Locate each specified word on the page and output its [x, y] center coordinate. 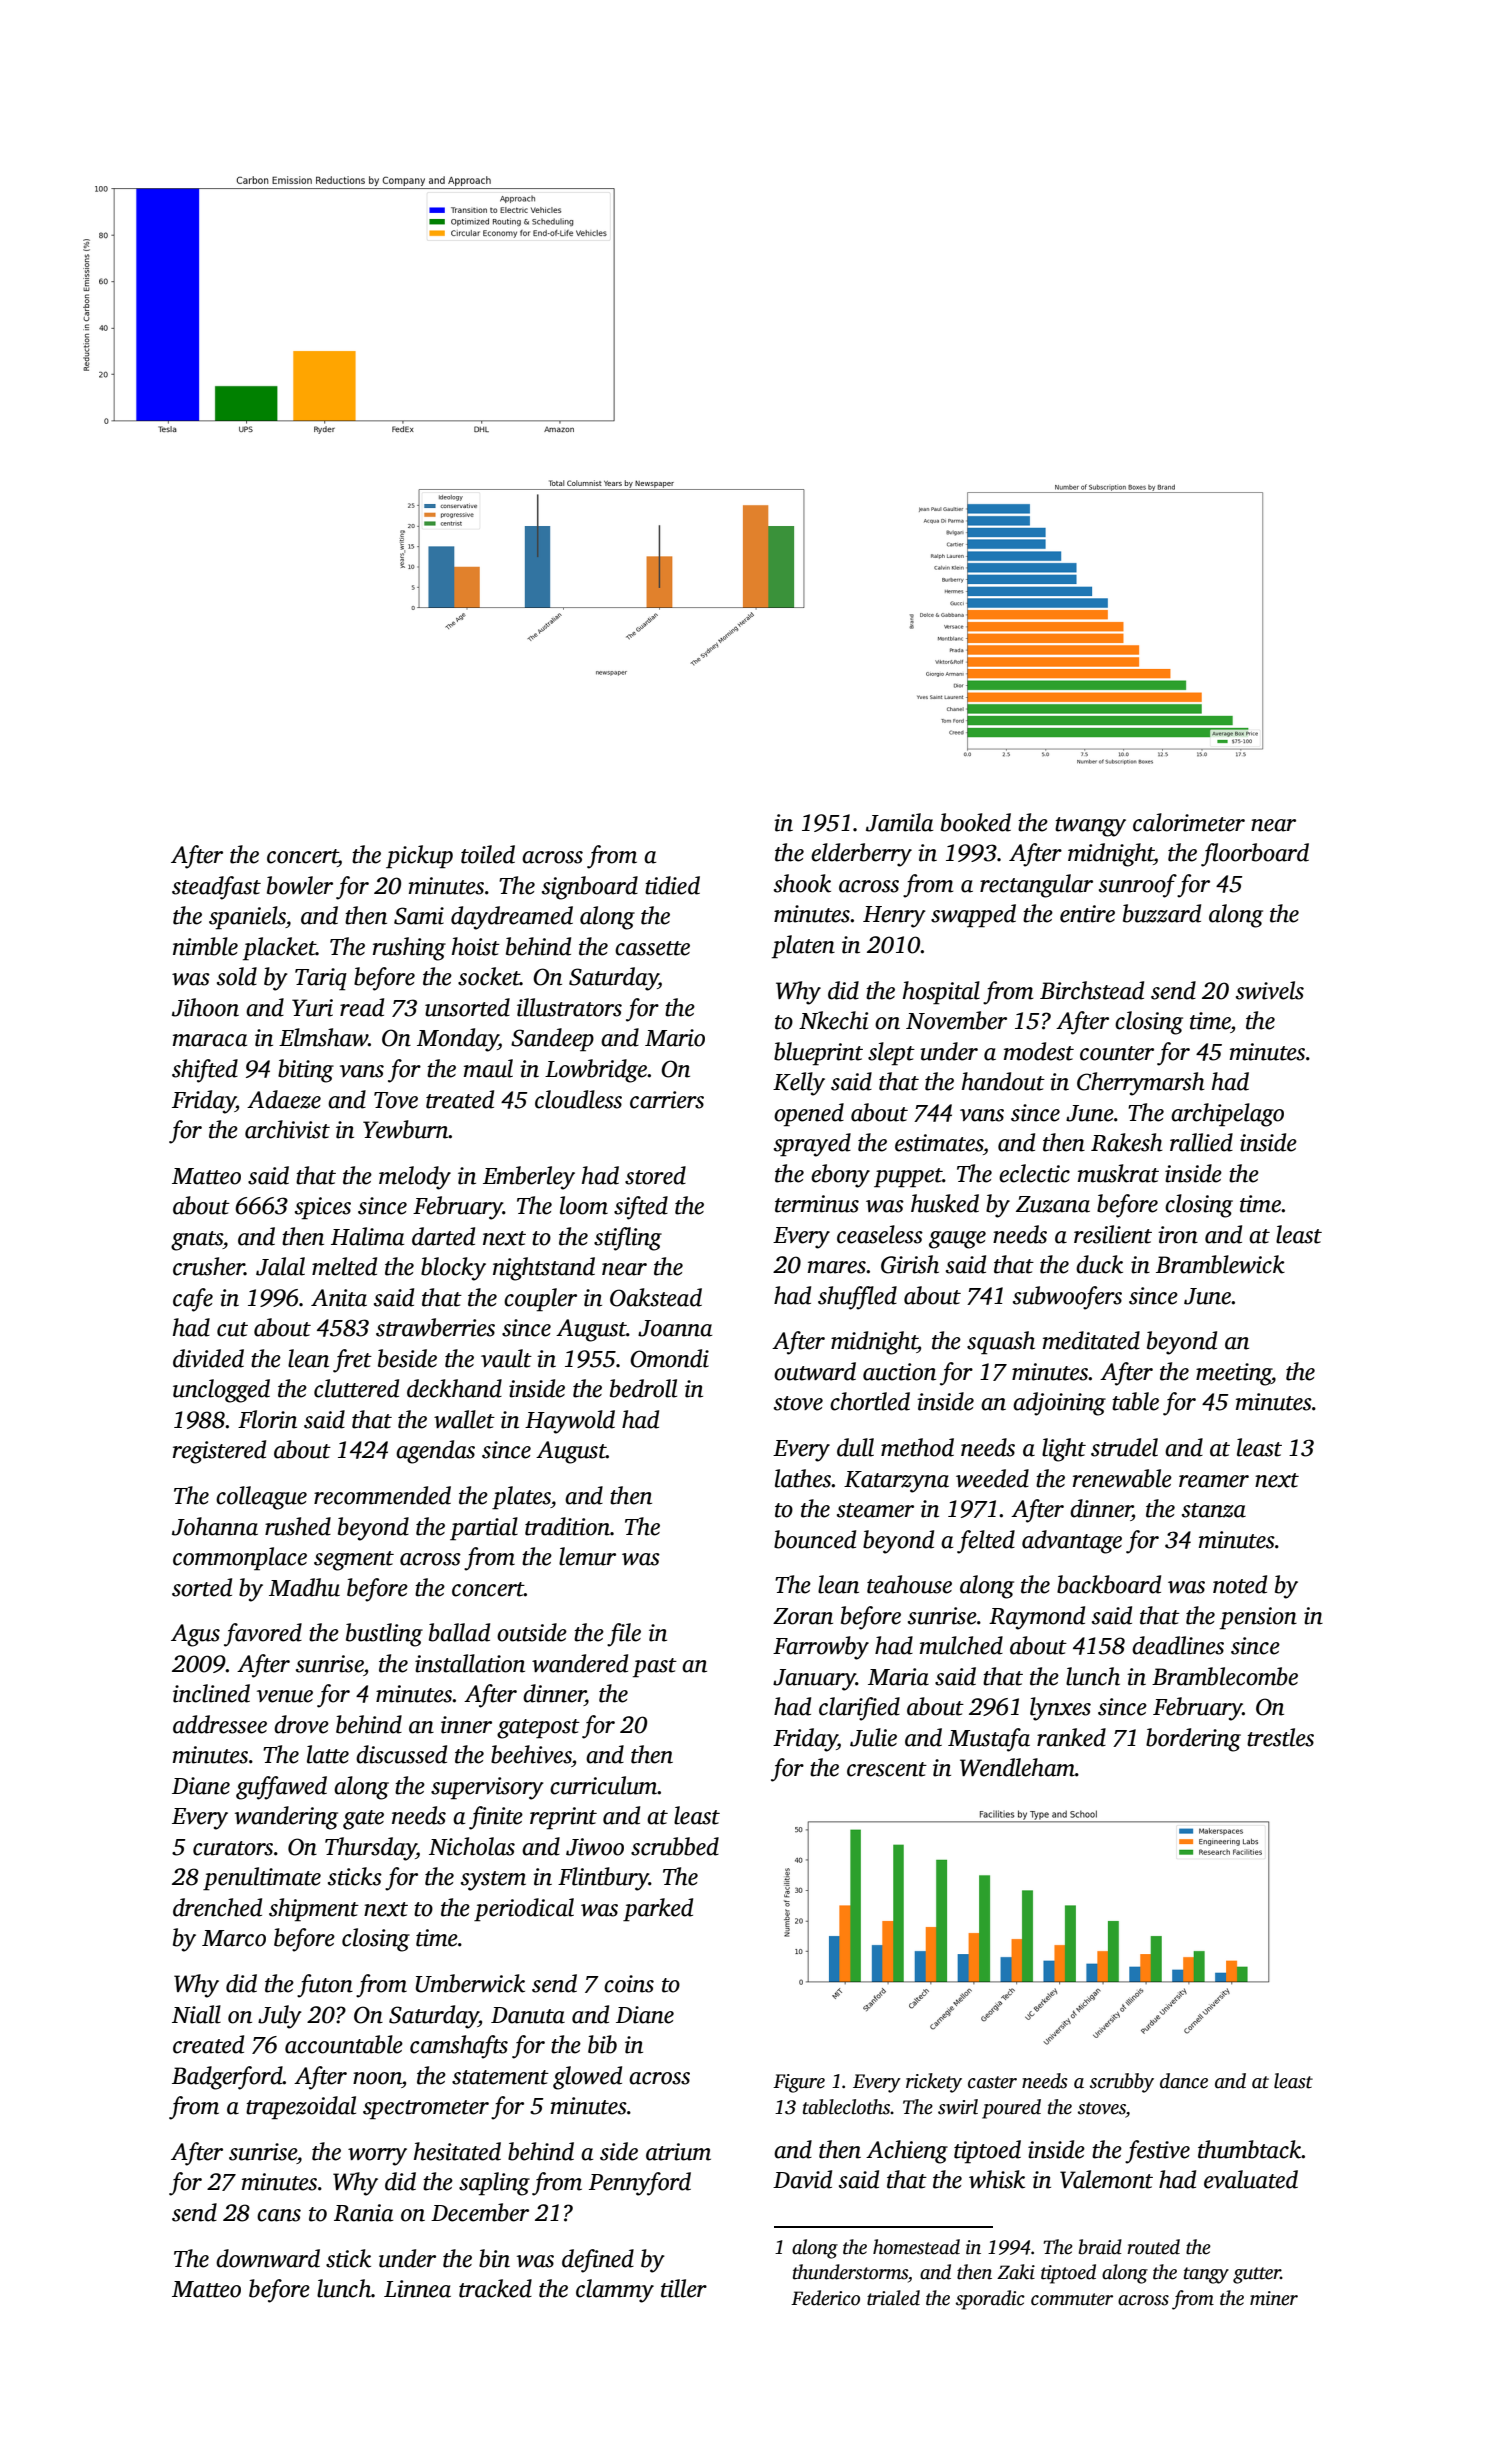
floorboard [1255, 855]
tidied [672, 885]
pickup [419, 857]
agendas [435, 1452]
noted [1240, 1584]
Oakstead [656, 1297]
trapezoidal [301, 2108]
